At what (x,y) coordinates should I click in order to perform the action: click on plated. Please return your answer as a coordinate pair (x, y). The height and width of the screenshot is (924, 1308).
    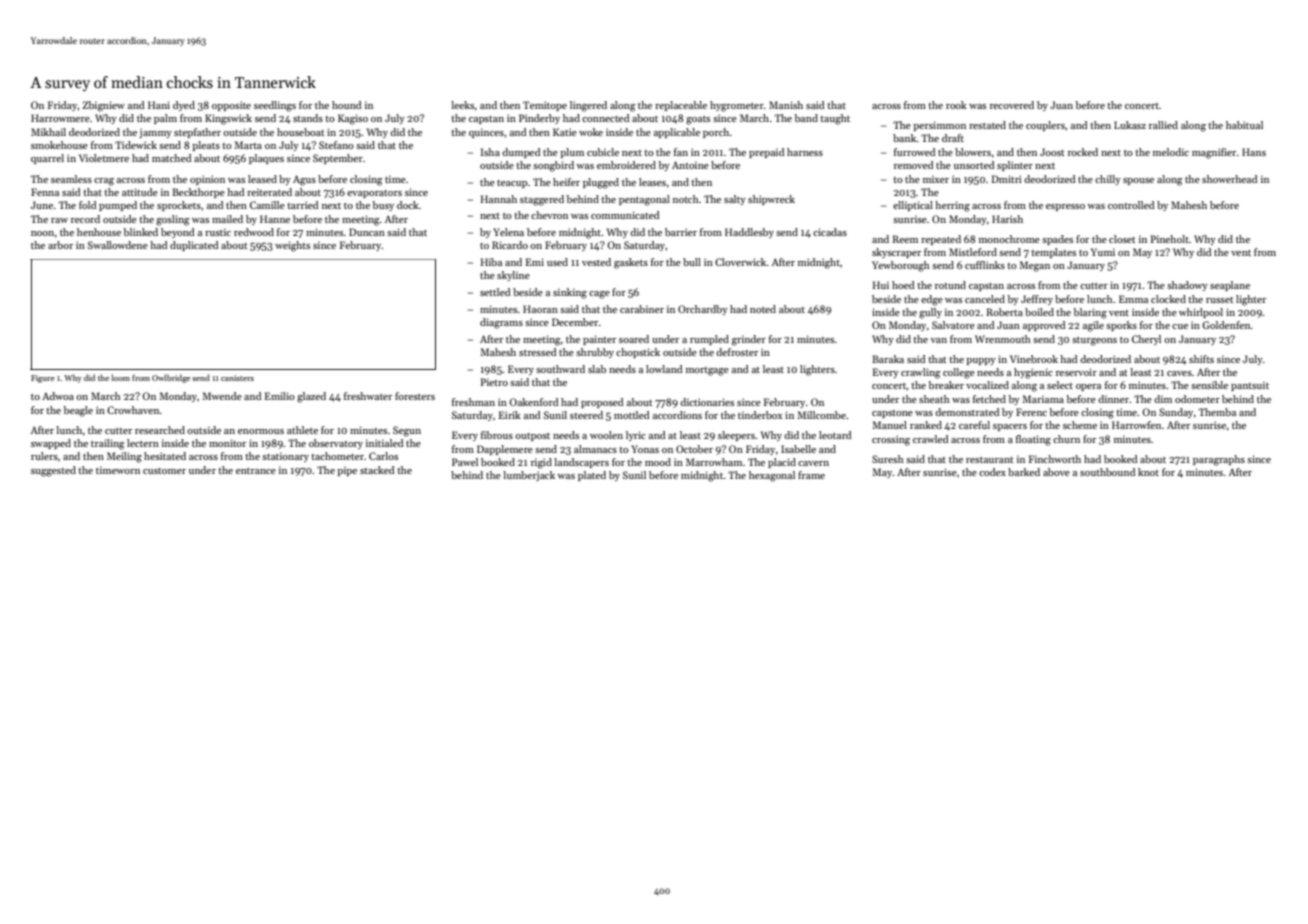
    Looking at the image, I should click on (592, 476).
